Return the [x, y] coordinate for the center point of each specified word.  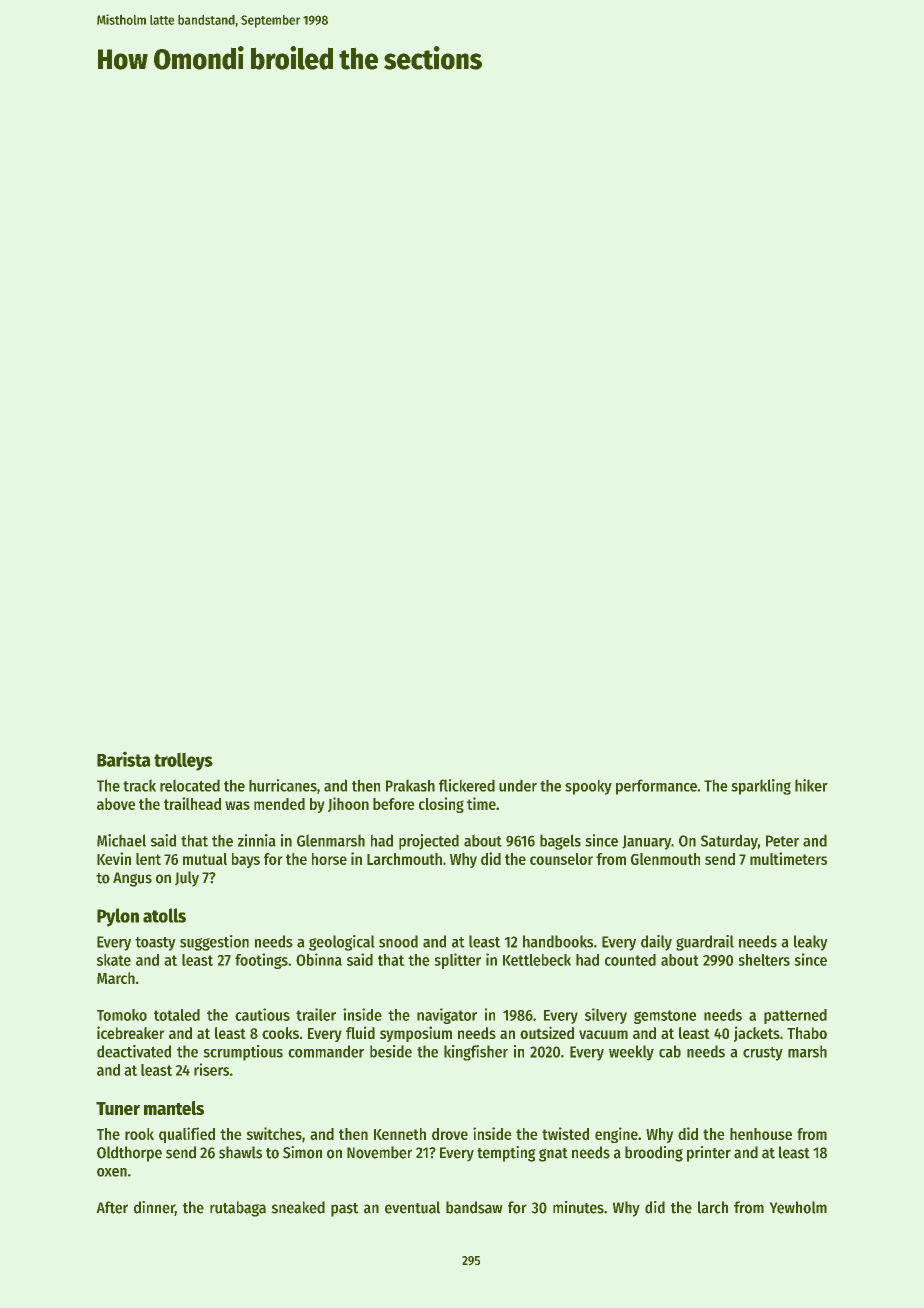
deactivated [134, 1051]
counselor [561, 859]
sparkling [761, 787]
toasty [155, 944]
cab [670, 1051]
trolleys [183, 762]
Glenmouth [665, 859]
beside [391, 1051]
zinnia [257, 840]
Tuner [118, 1108]
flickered [467, 785]
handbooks [558, 941]
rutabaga [238, 1209]
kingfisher [476, 1053]
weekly [631, 1053]
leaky [810, 943]
